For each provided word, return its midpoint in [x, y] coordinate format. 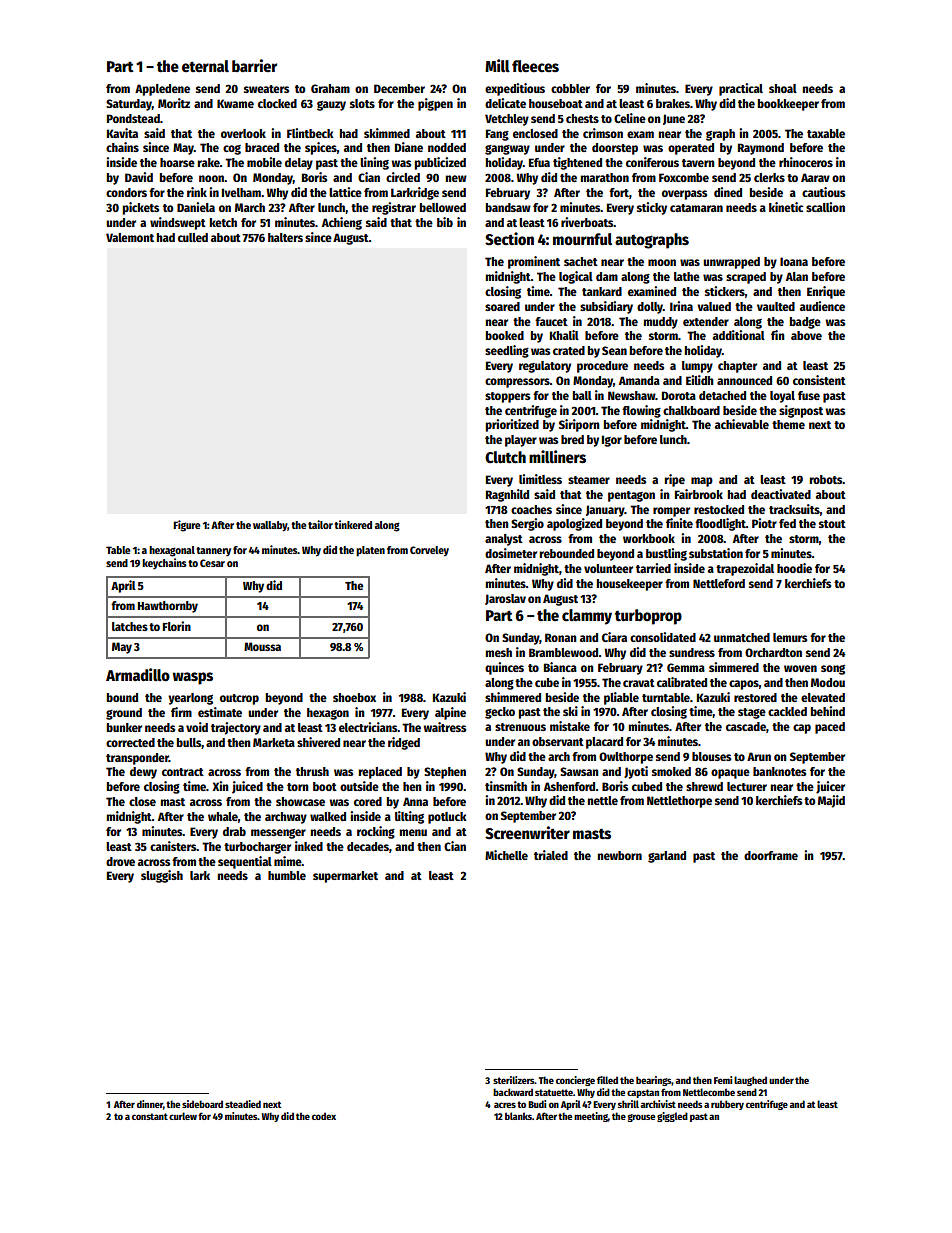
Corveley [429, 551]
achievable [742, 424]
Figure [187, 526]
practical [741, 89]
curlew [183, 1116]
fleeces [535, 66]
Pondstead [133, 118]
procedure [602, 367]
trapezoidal [745, 569]
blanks [518, 1116]
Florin [177, 626]
